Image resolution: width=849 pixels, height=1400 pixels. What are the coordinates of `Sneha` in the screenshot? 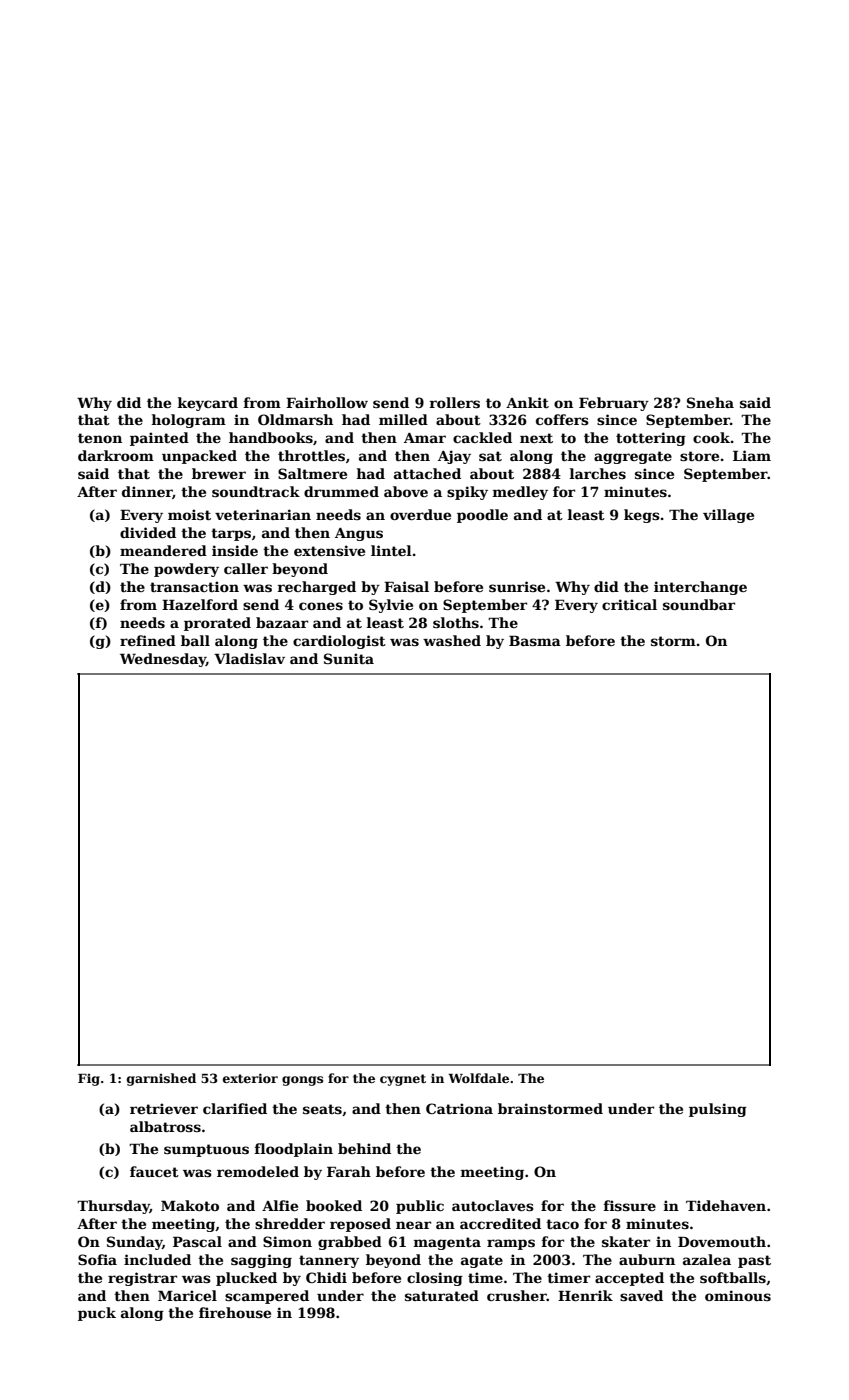 It's located at (710, 402).
